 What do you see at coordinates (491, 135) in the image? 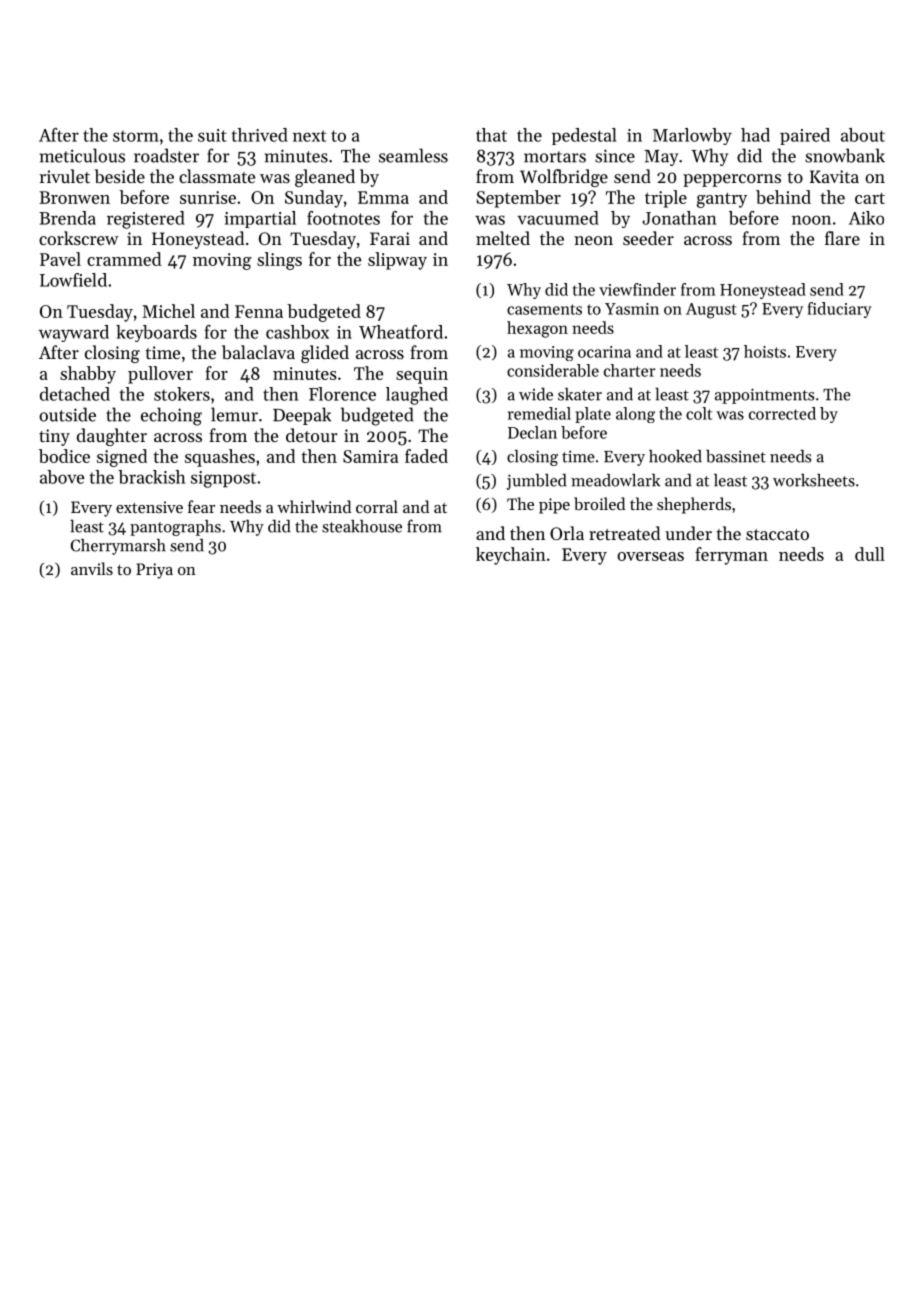
I see `that` at bounding box center [491, 135].
